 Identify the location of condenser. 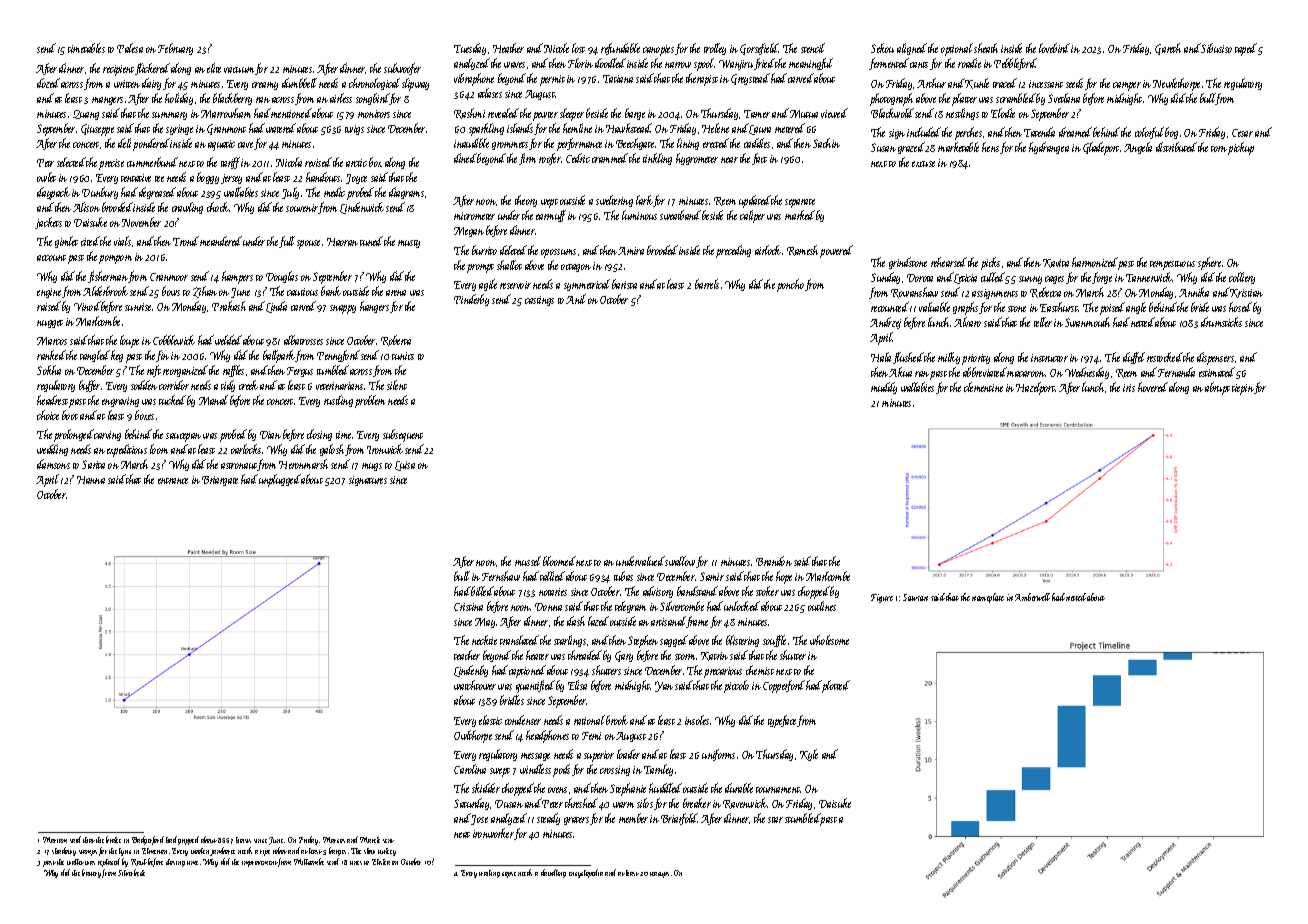
(523, 720).
